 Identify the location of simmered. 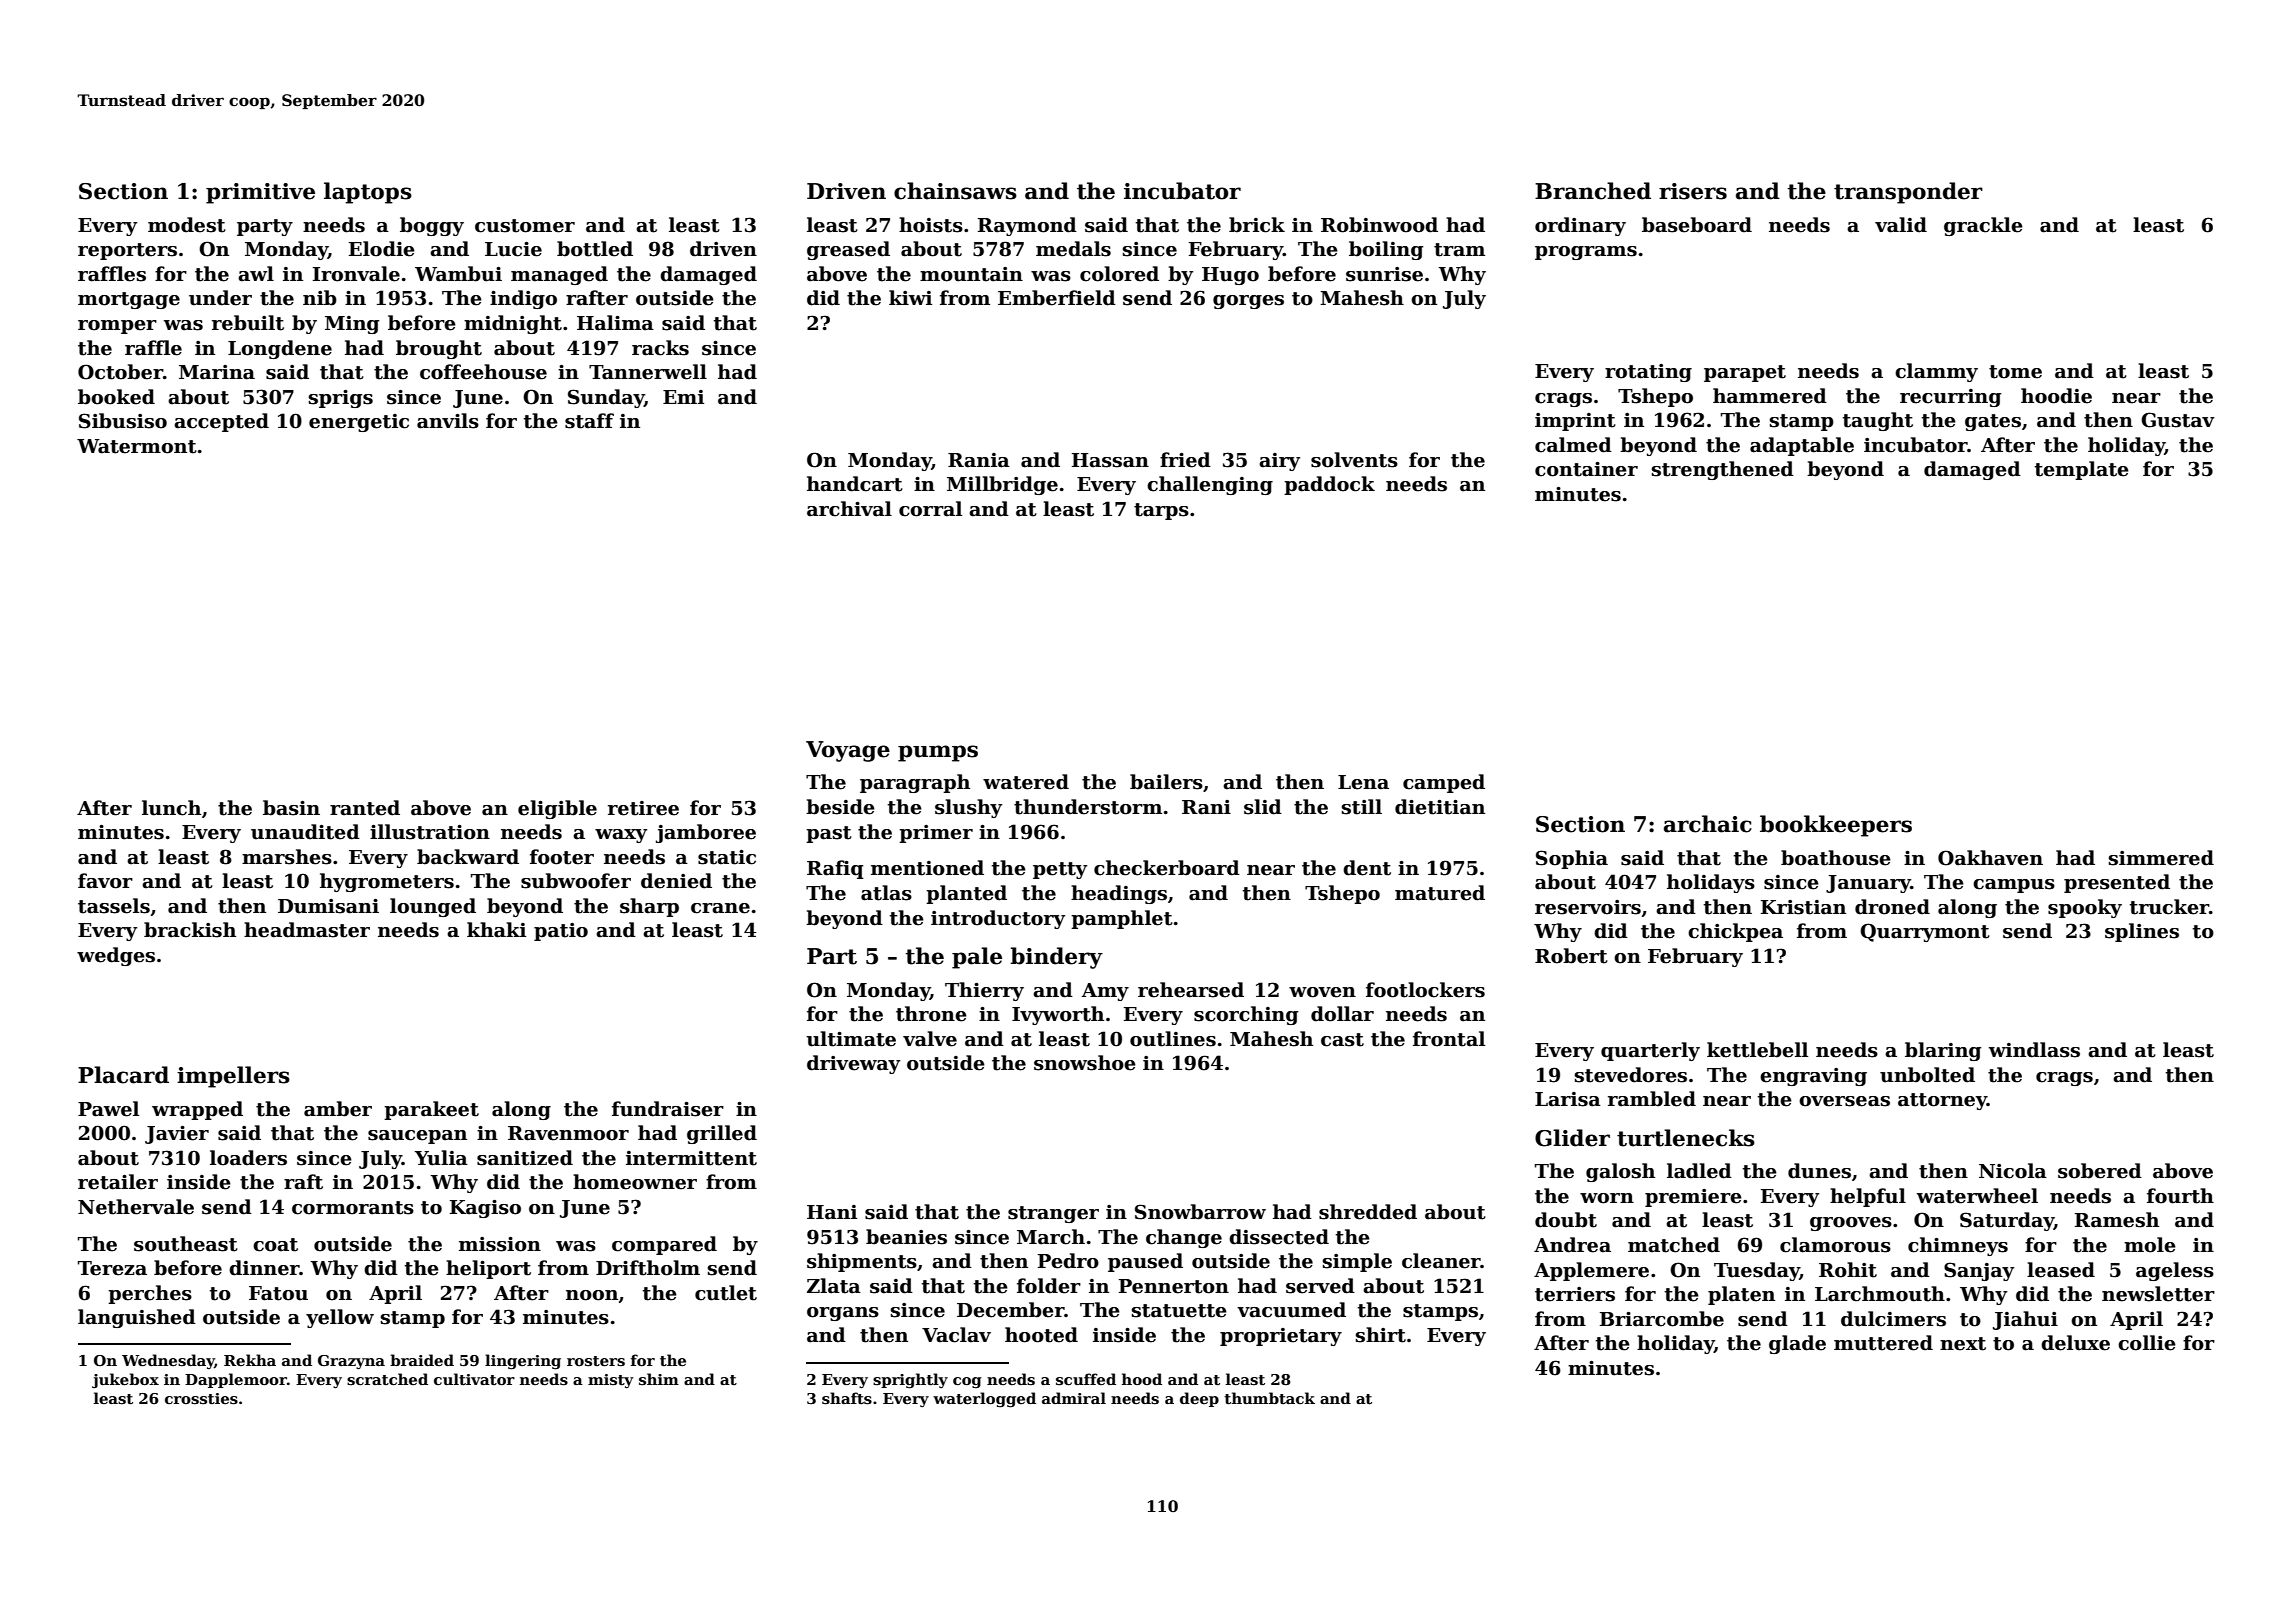
(2161, 858).
